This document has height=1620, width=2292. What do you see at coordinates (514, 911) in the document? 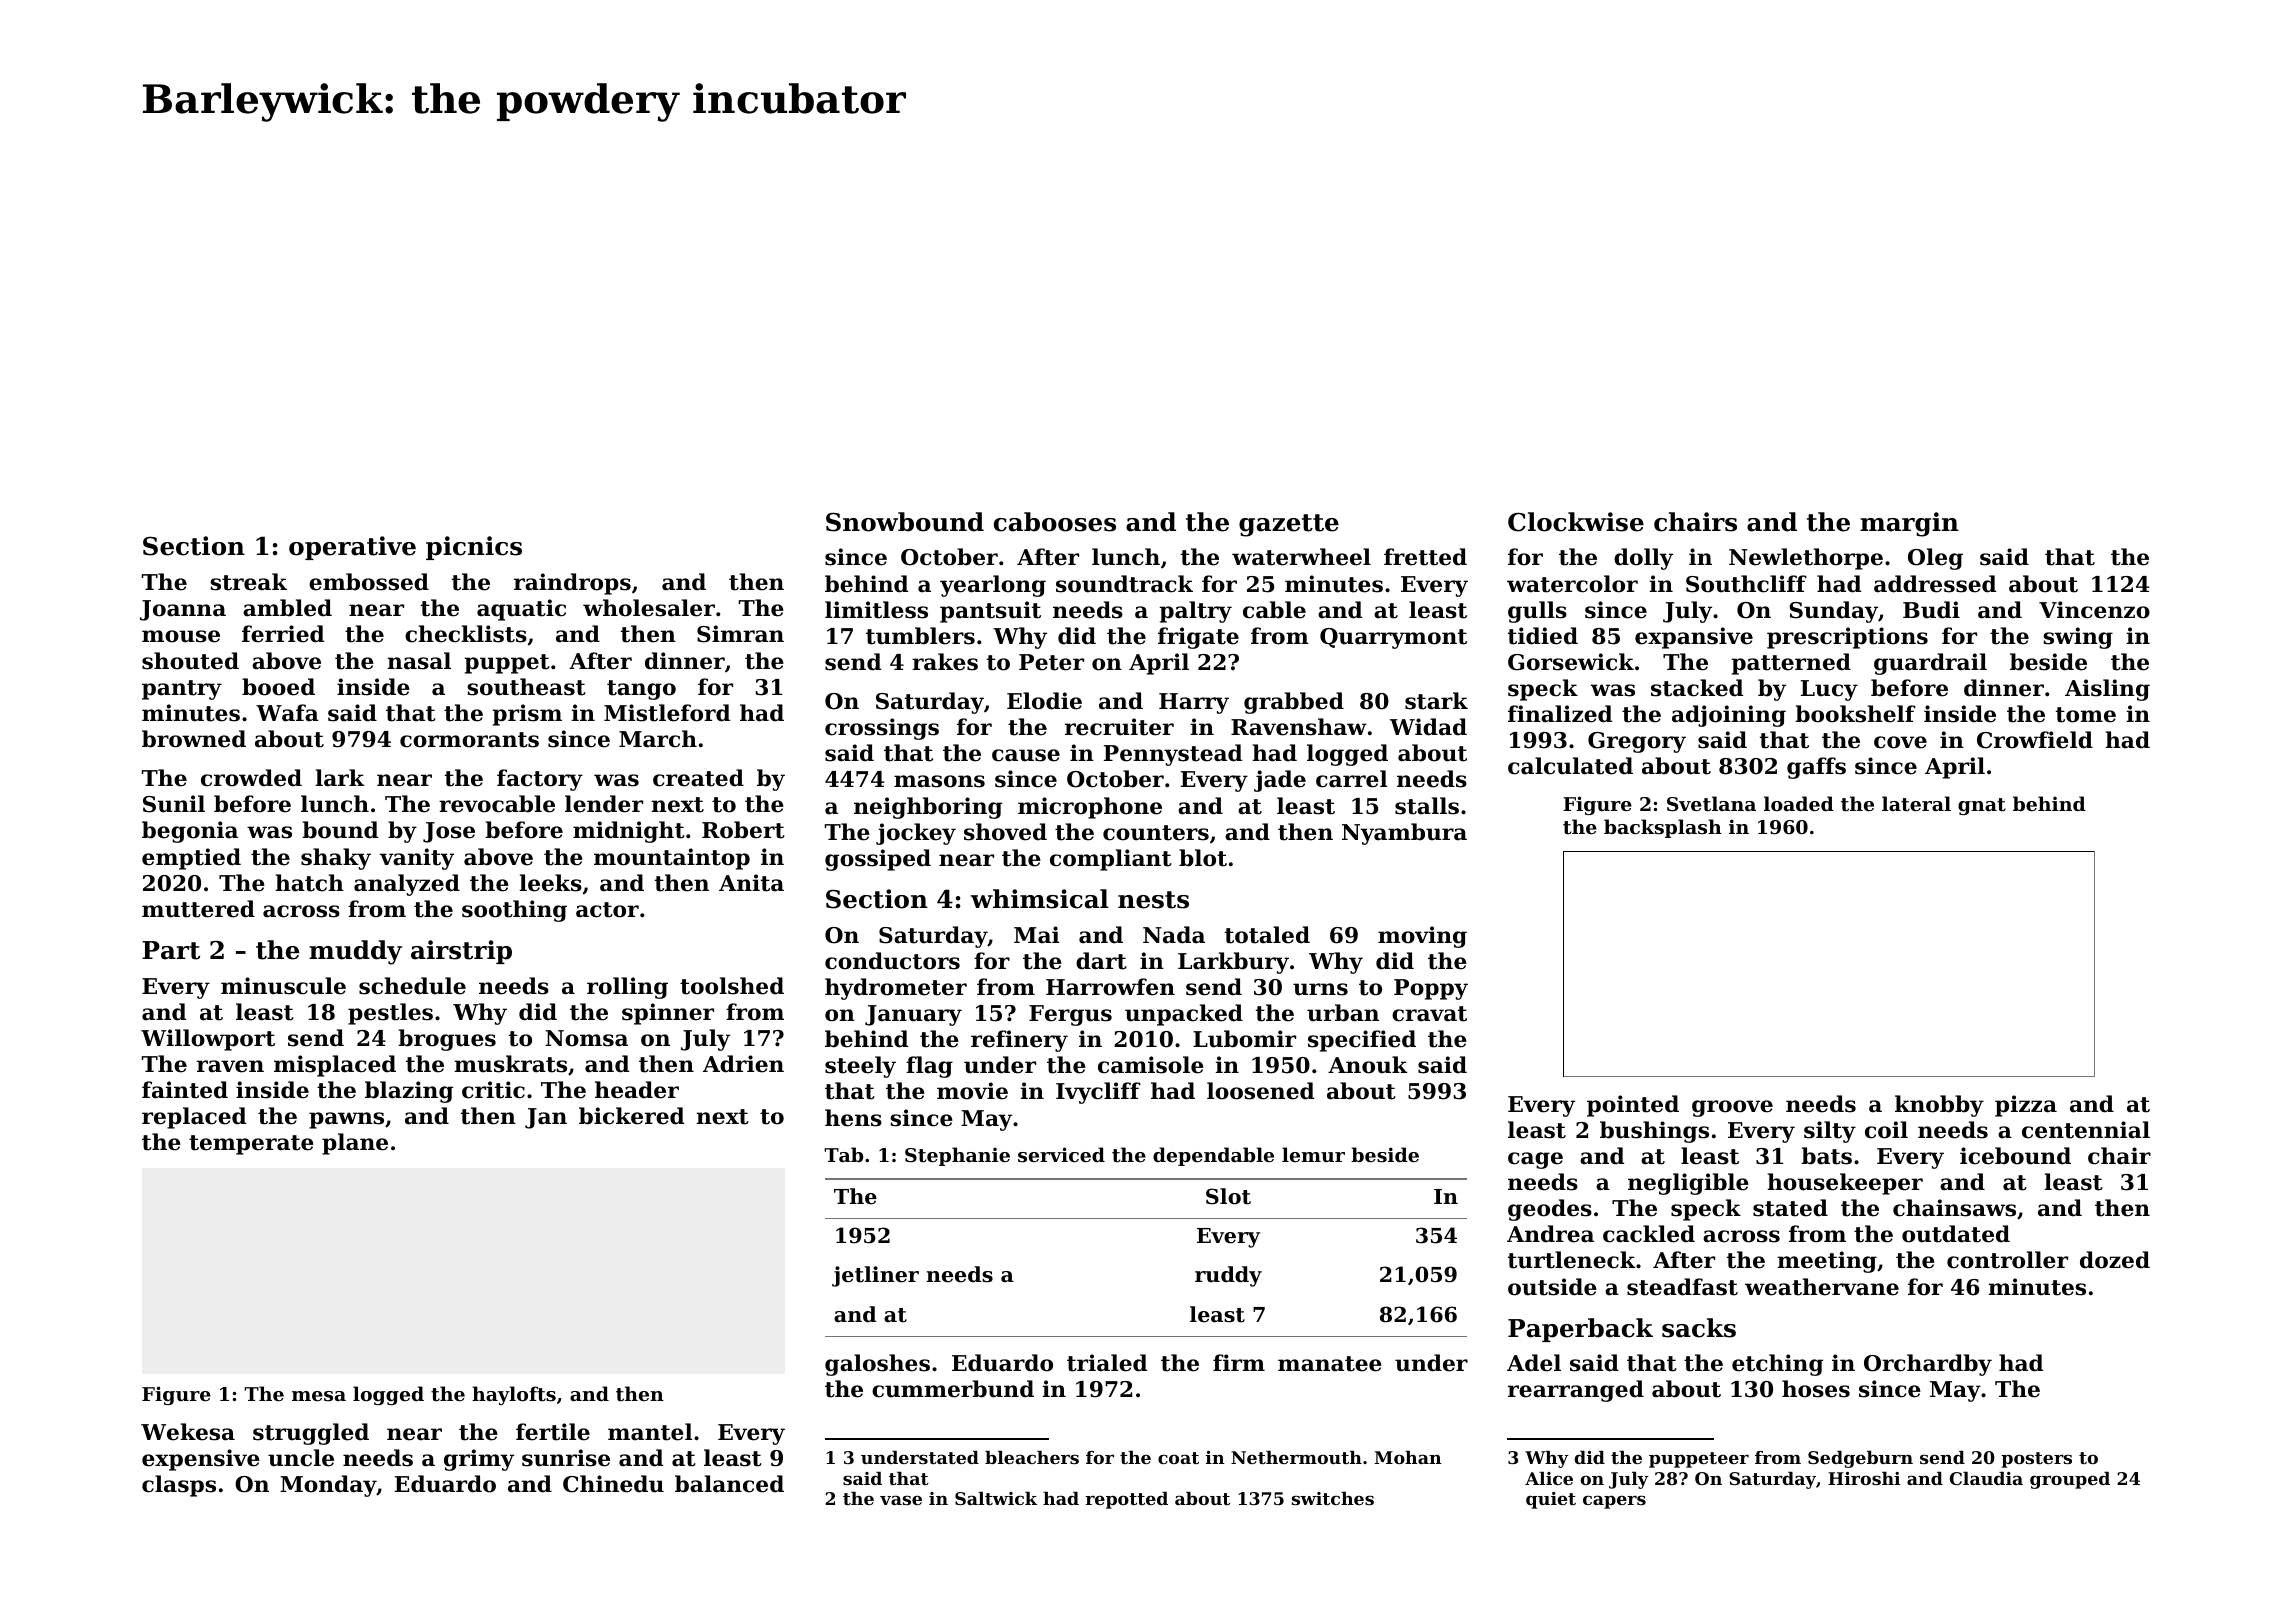
I see `soothing` at bounding box center [514, 911].
